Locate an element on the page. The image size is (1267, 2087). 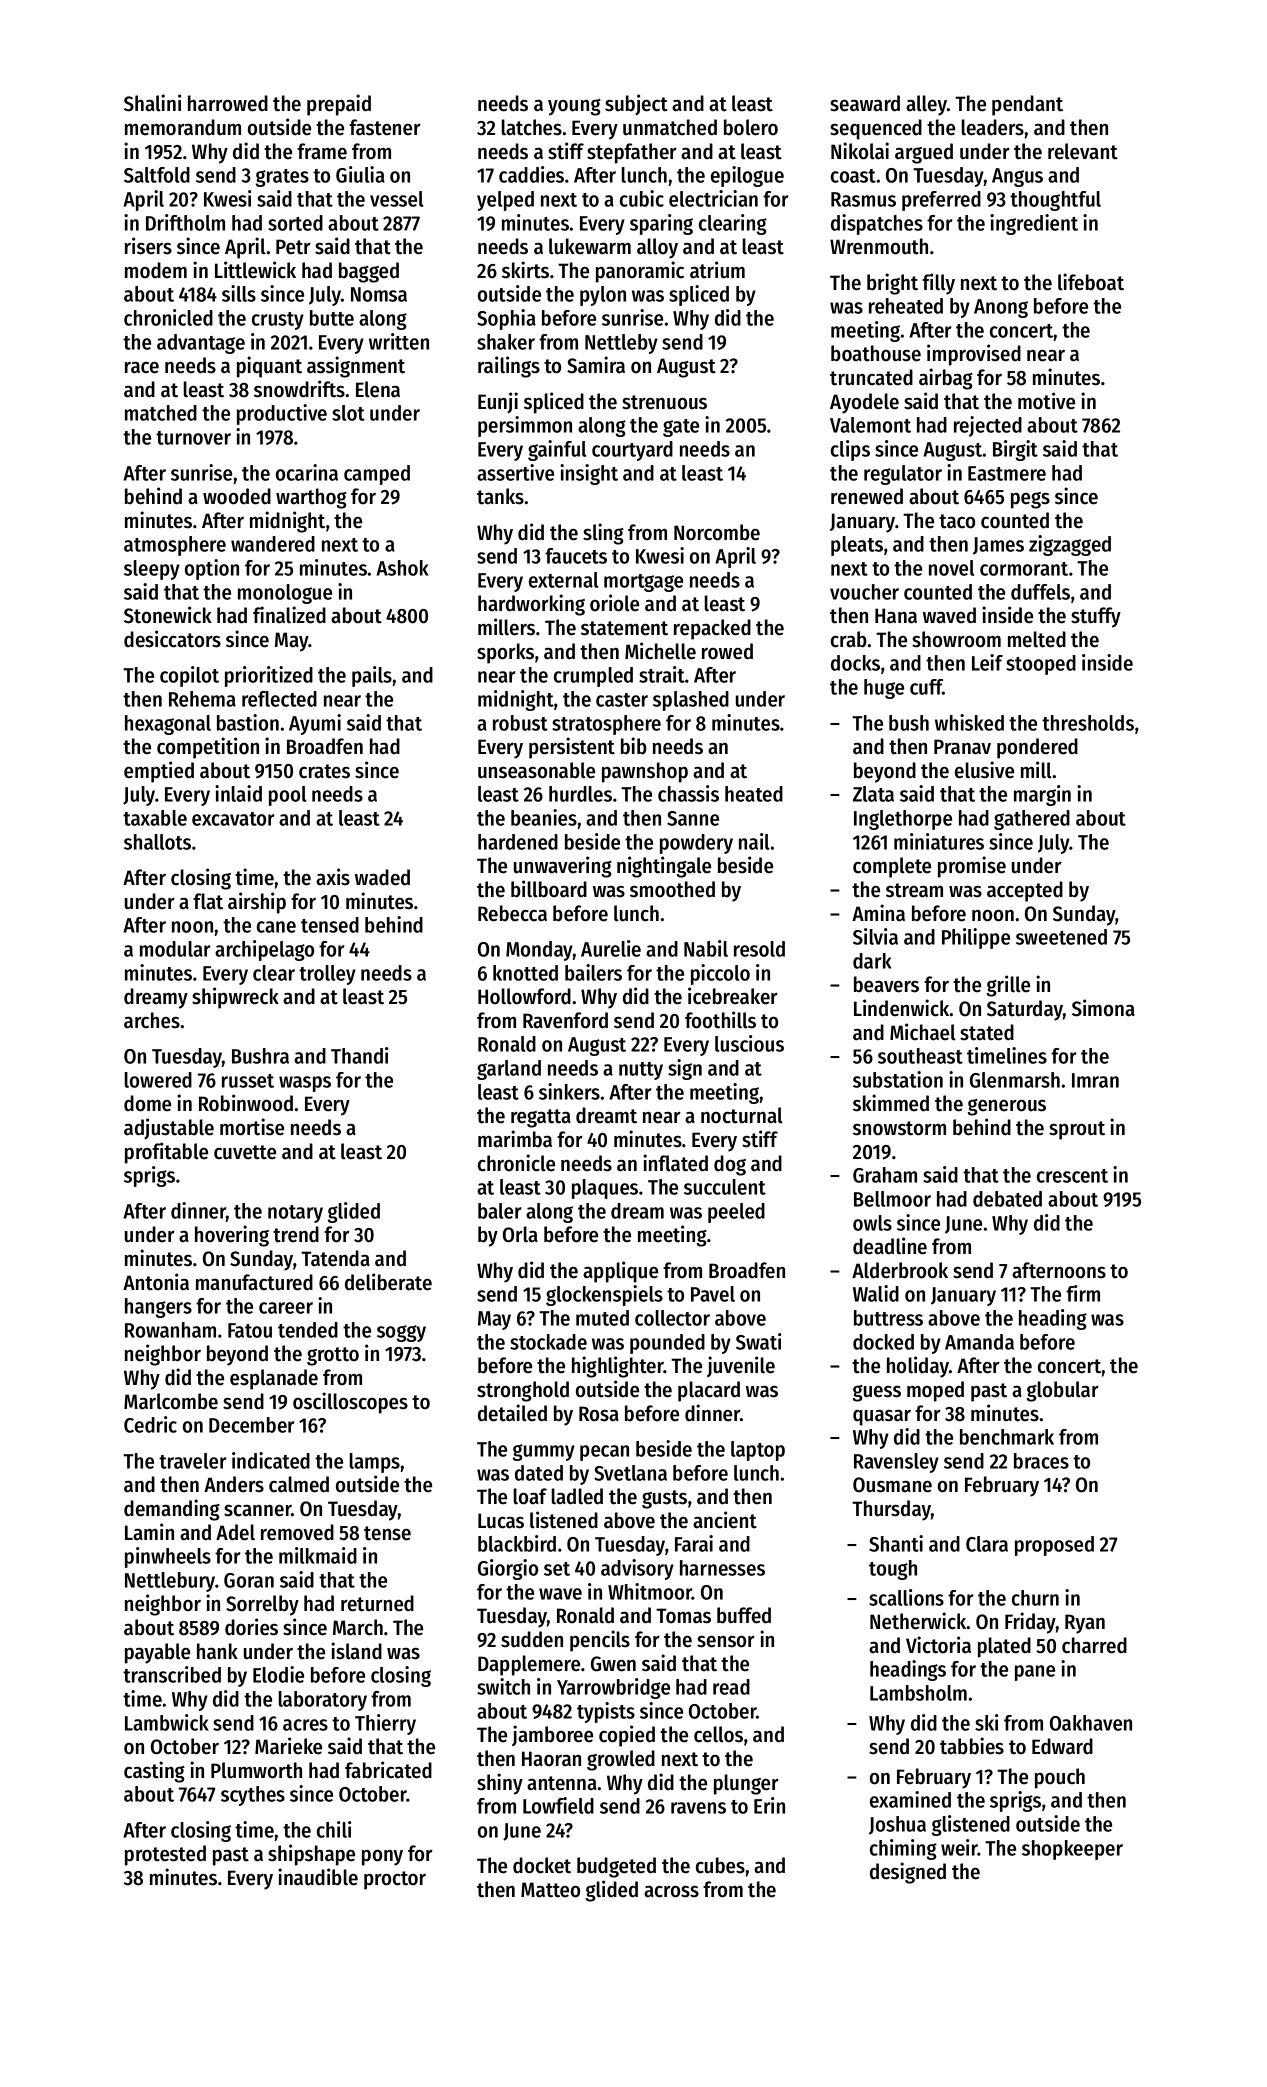
laptop is located at coordinates (758, 1451).
